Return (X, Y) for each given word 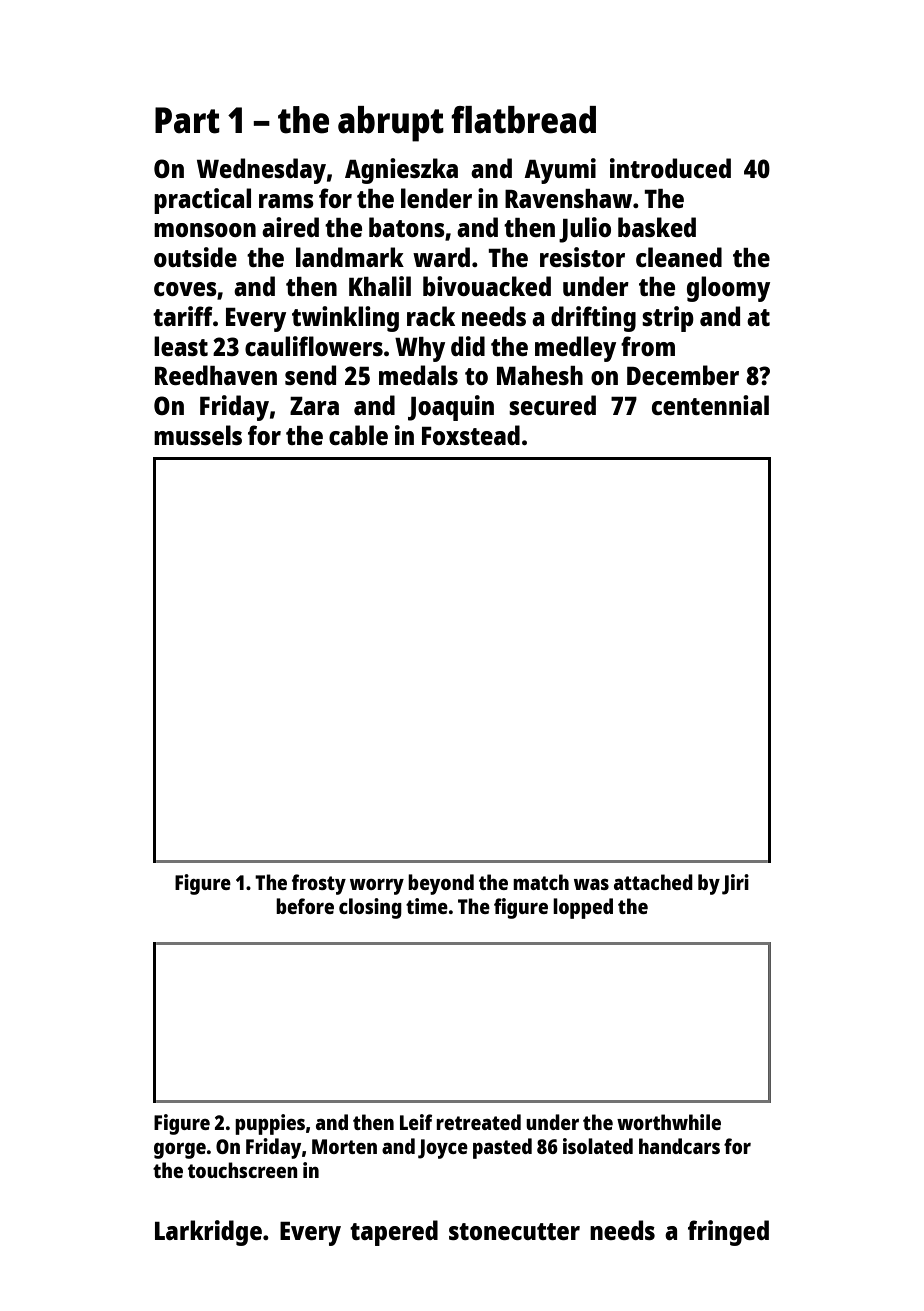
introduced (670, 168)
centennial (710, 405)
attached (653, 882)
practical (202, 201)
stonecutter (514, 1231)
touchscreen (243, 1170)
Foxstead (471, 435)
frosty (319, 884)
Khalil (380, 286)
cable (358, 435)
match (541, 882)
